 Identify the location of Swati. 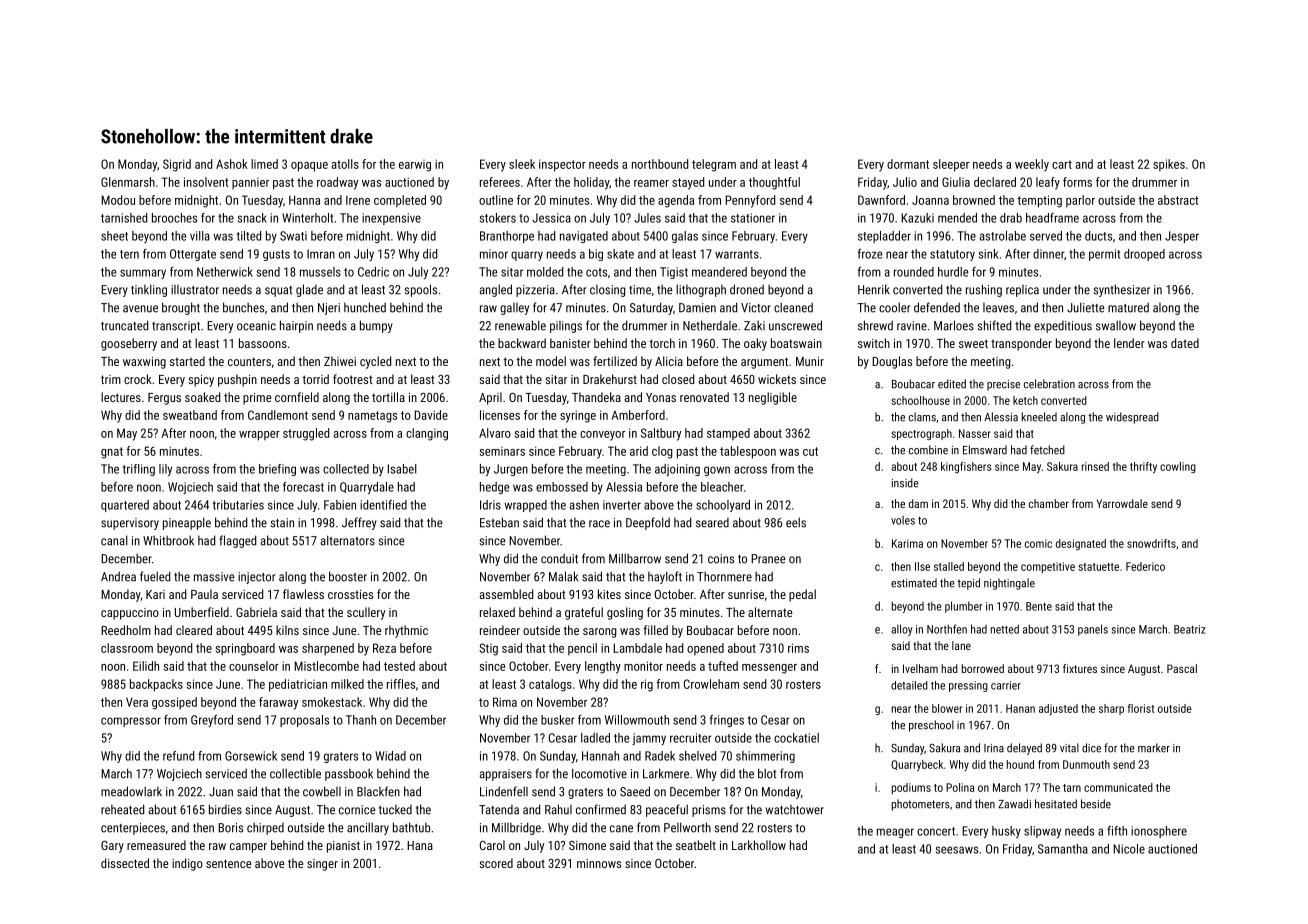
(293, 236).
